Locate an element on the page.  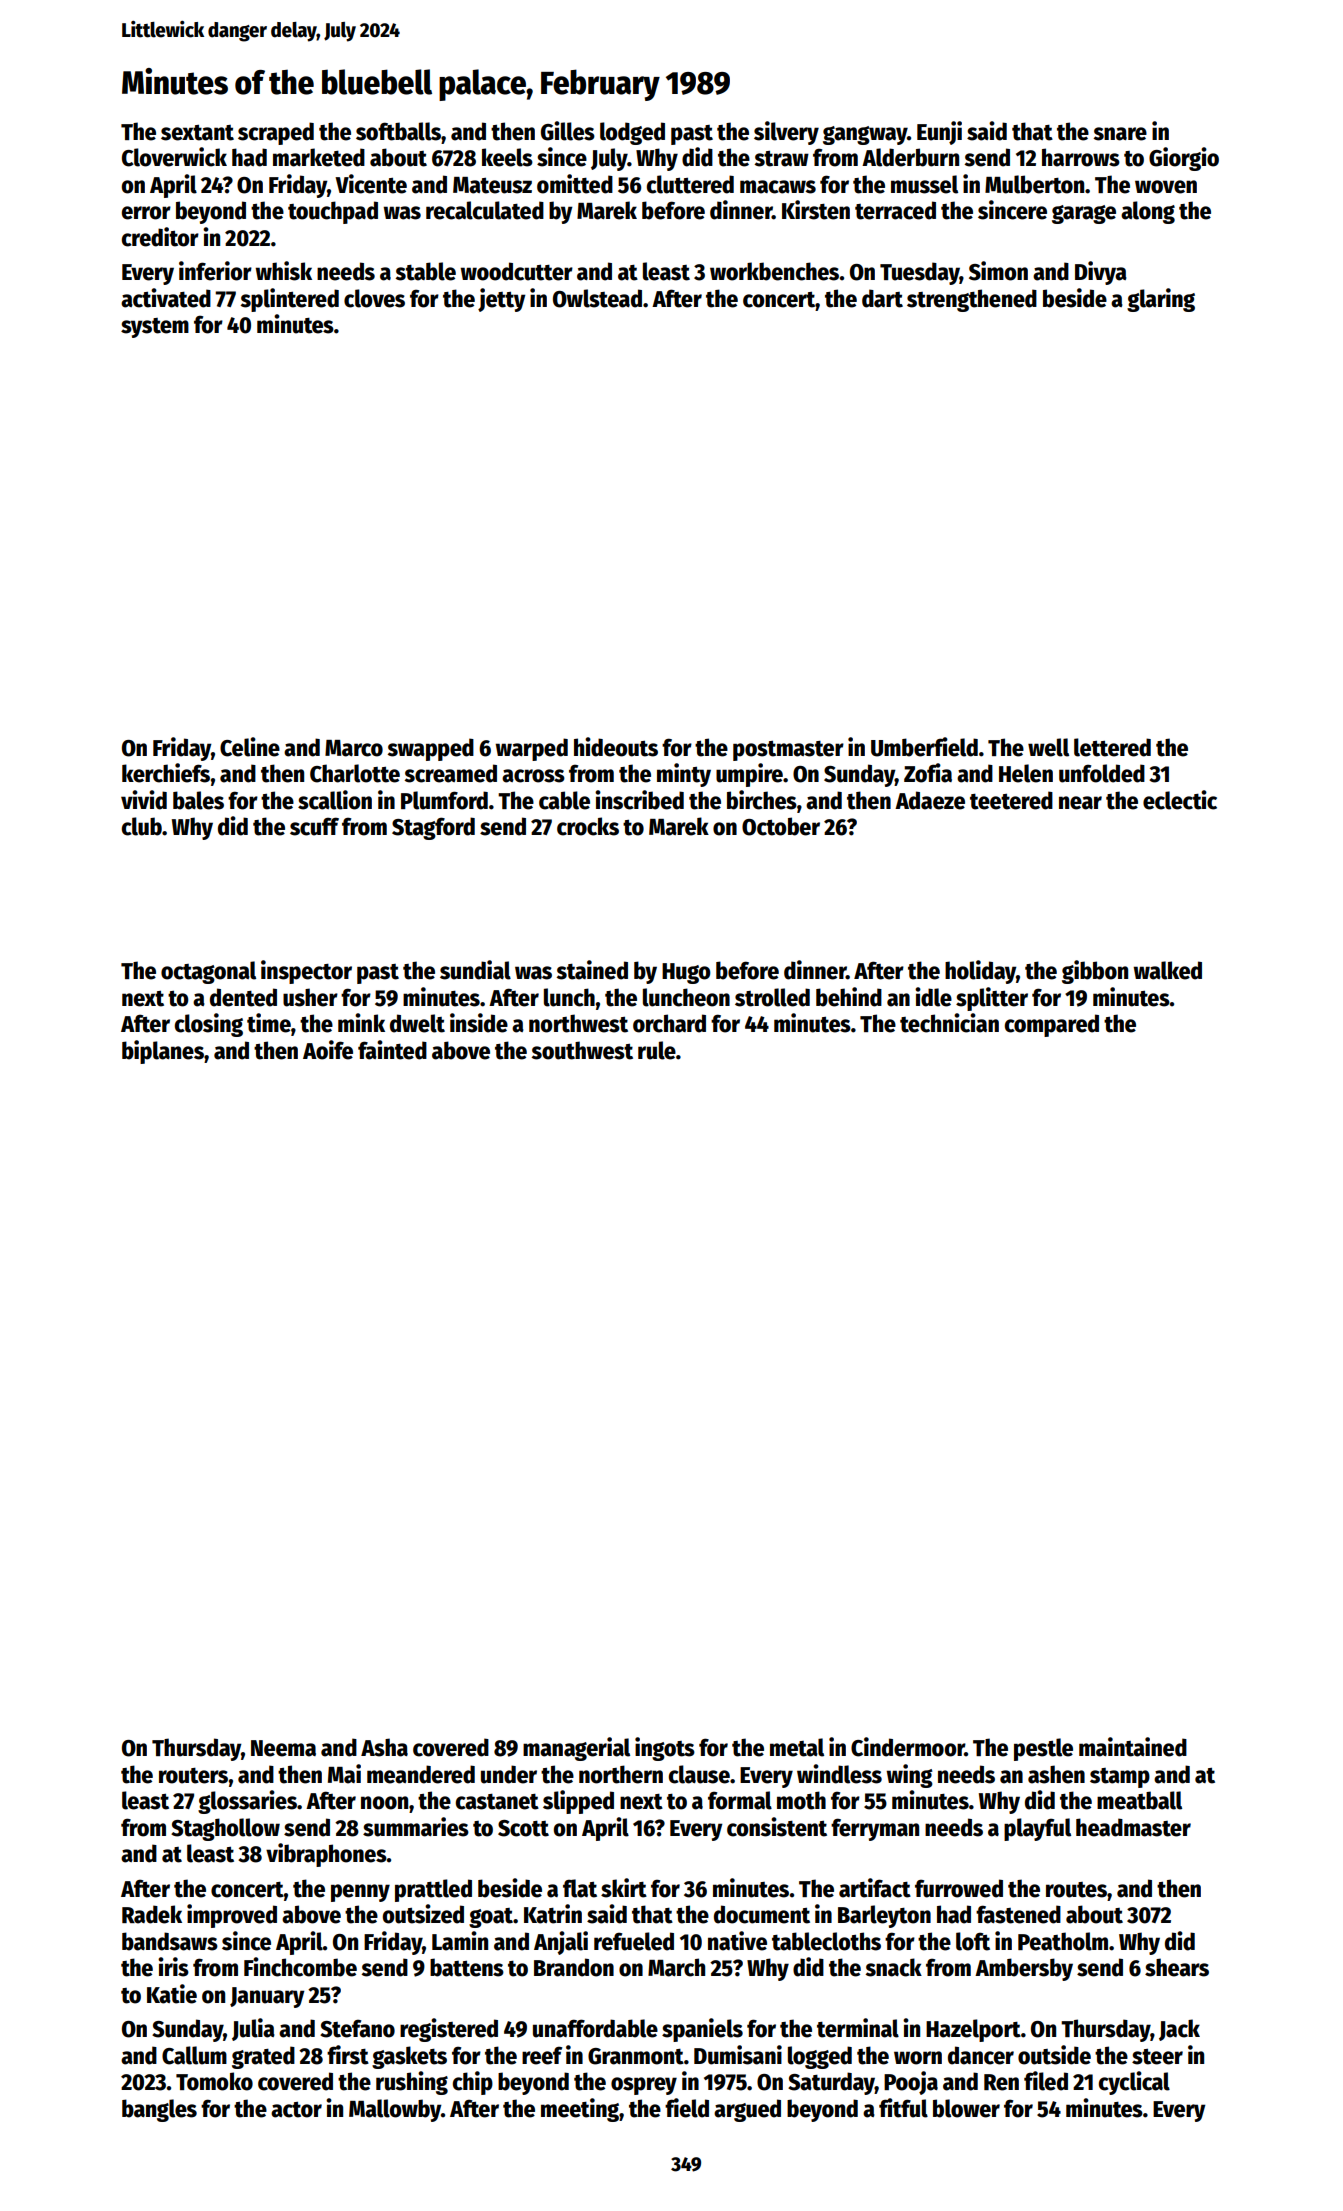
compared is located at coordinates (1052, 1025).
